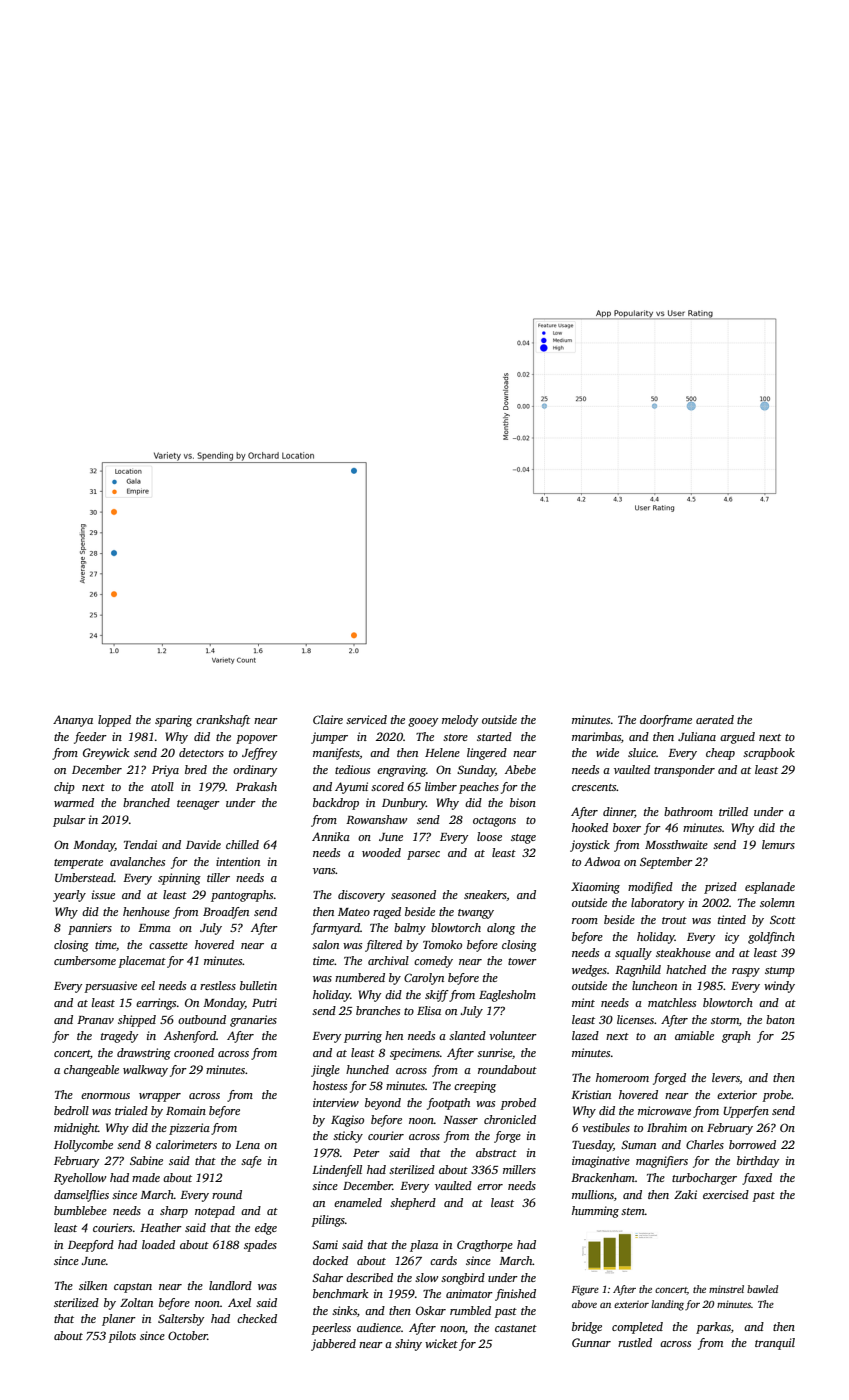 The width and height of the document is (849, 1400). Describe the element at coordinates (666, 721) in the document. I see `doorframe` at that location.
